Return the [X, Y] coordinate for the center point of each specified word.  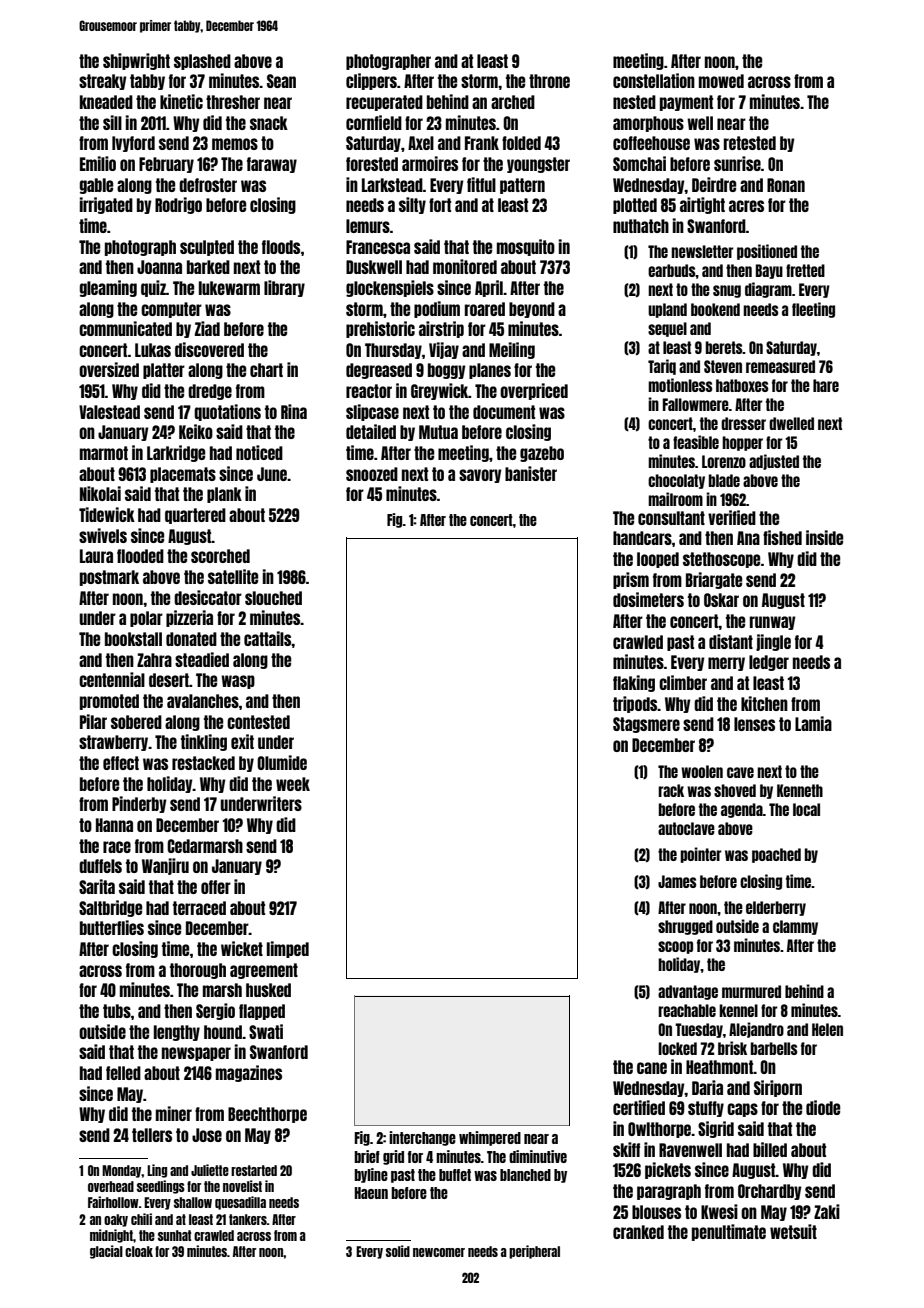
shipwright [136, 61]
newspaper [196, 1054]
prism [631, 580]
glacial [106, 1252]
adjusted [774, 462]
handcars [642, 538]
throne [549, 81]
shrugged [685, 927]
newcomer [439, 1252]
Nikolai [100, 493]
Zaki [827, 1211]
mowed [721, 81]
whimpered [490, 1138]
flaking [634, 683]
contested [258, 722]
